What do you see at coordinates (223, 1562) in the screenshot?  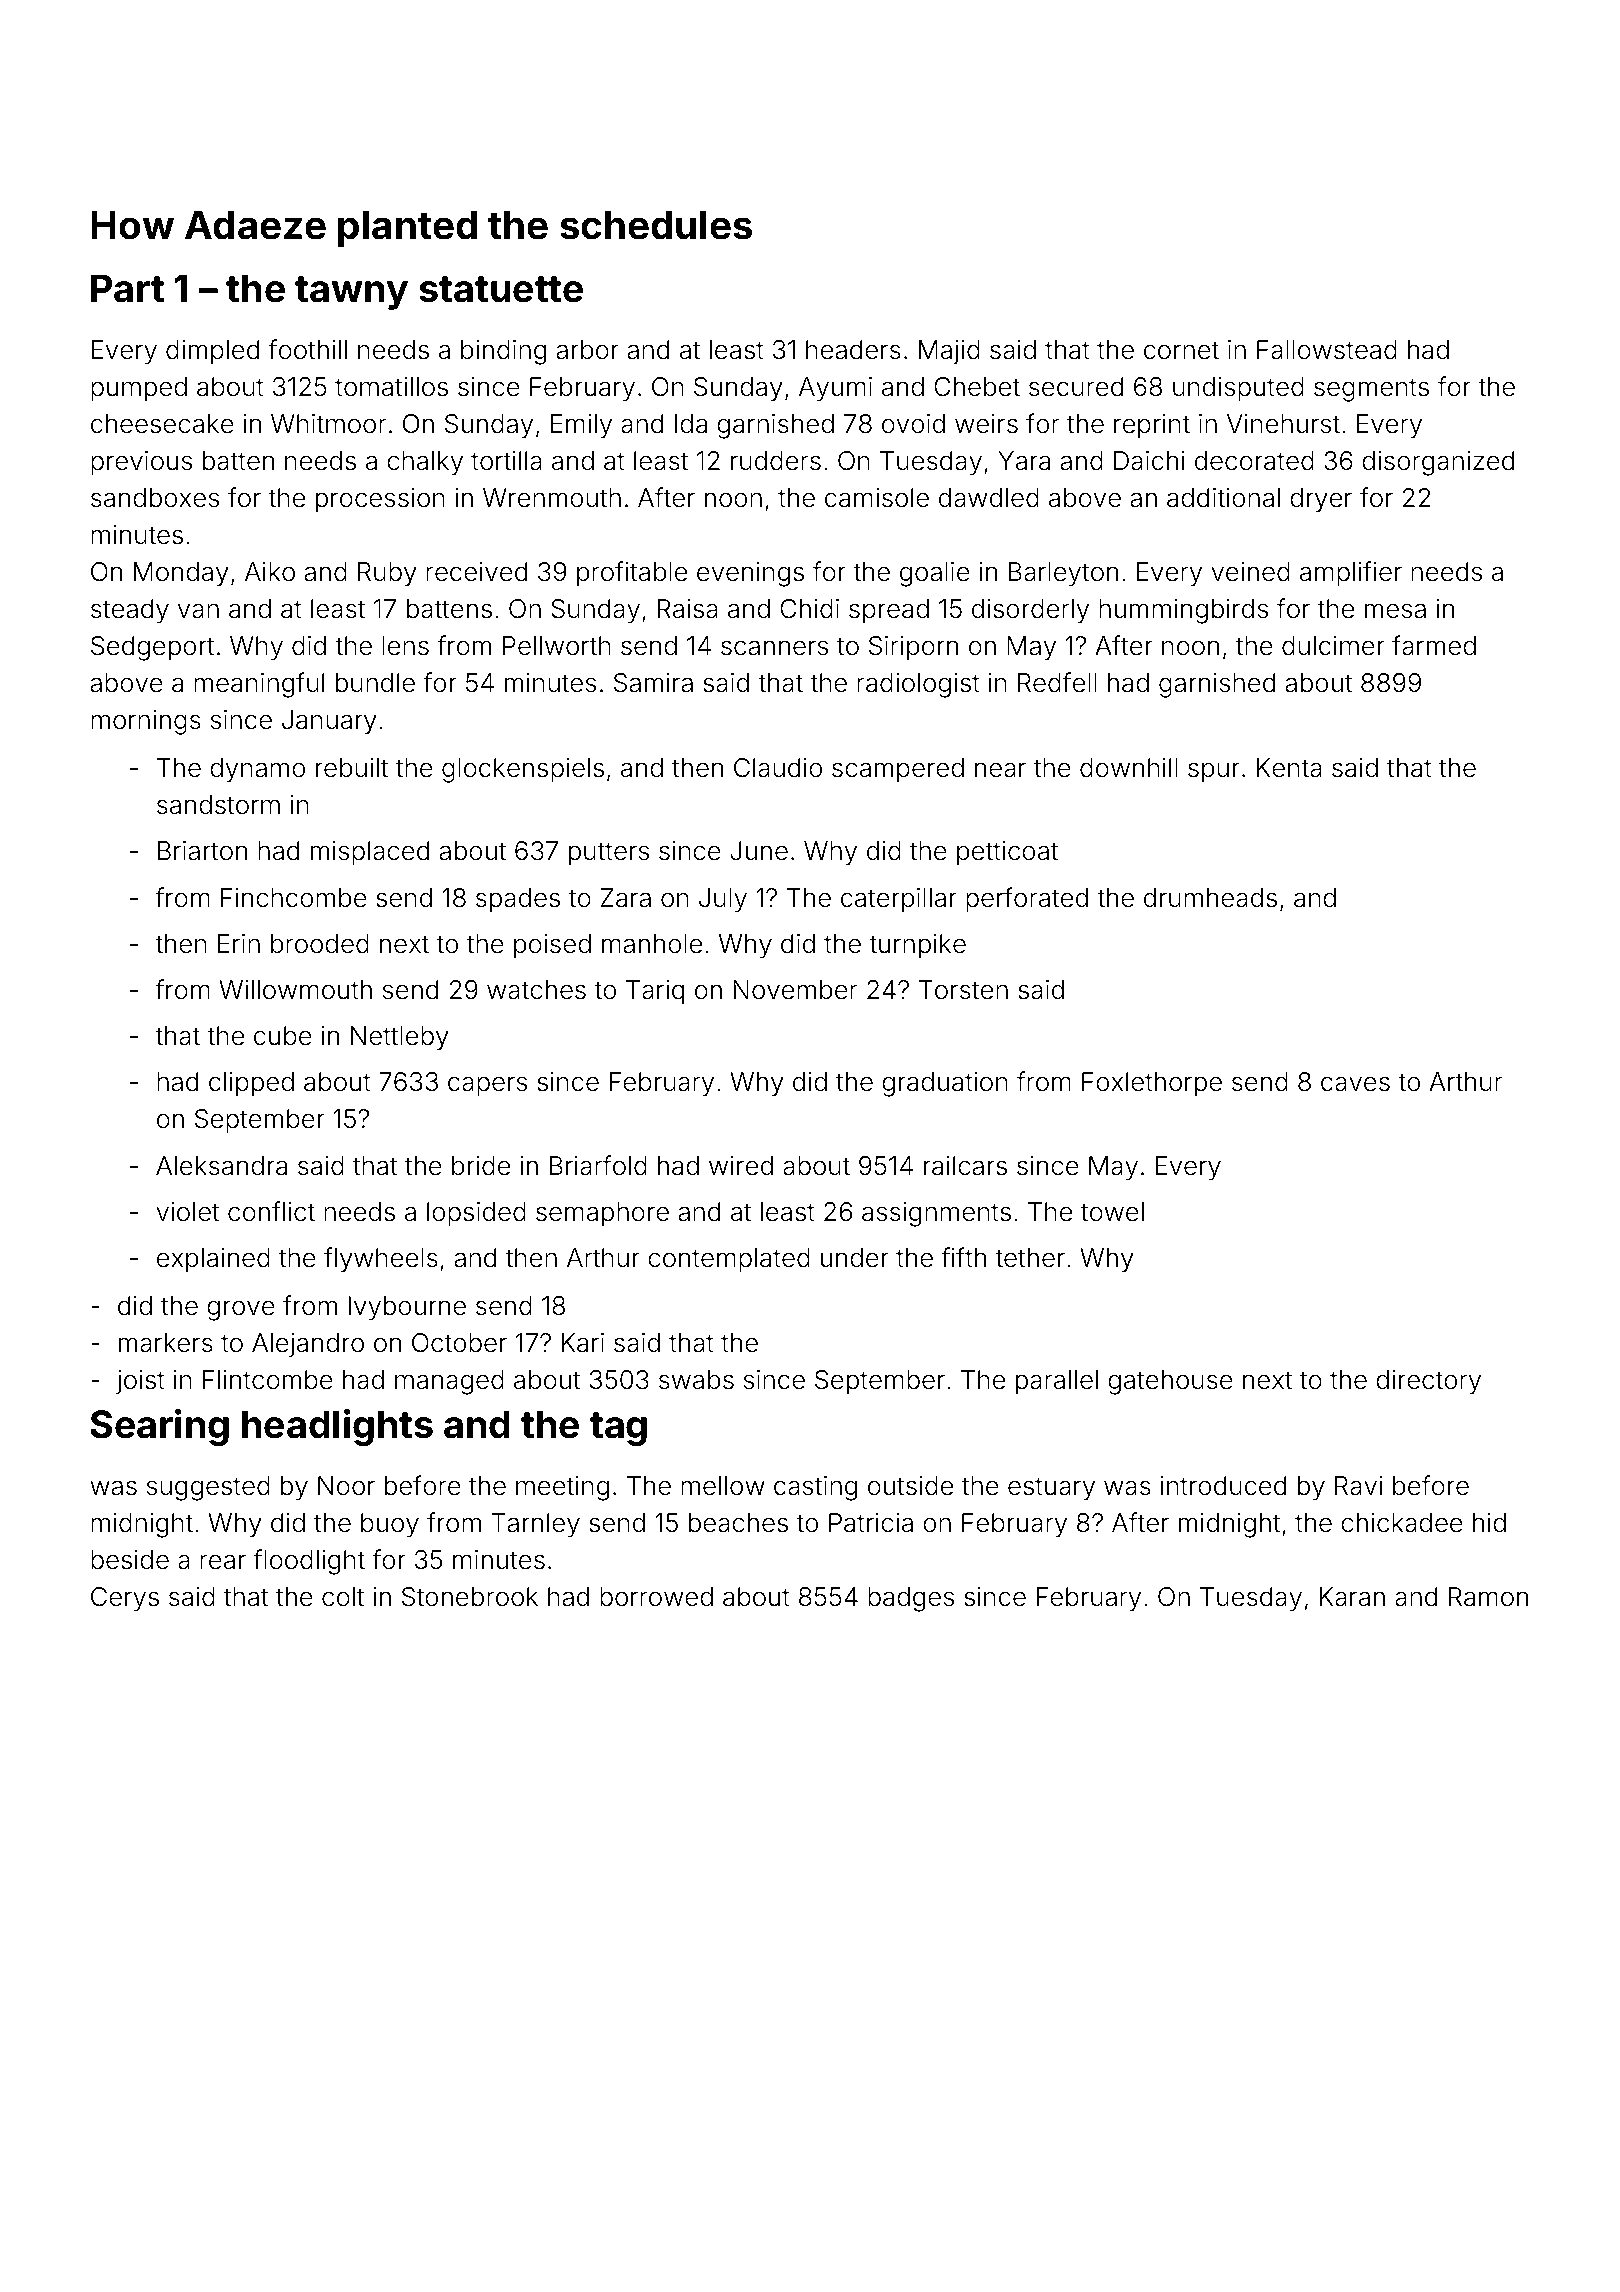 I see `rear` at bounding box center [223, 1562].
